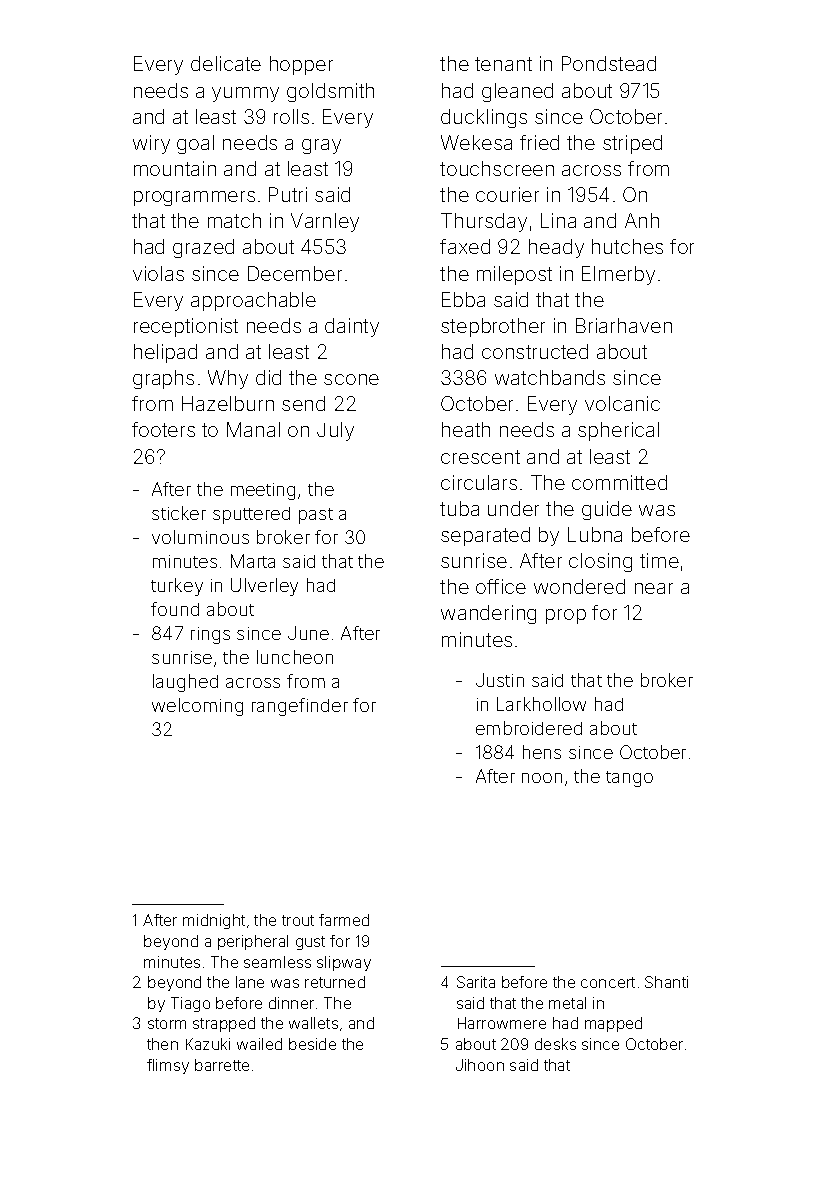 Image resolution: width=829 pixels, height=1177 pixels. What do you see at coordinates (529, 728) in the page?
I see `embroidered` at bounding box center [529, 728].
